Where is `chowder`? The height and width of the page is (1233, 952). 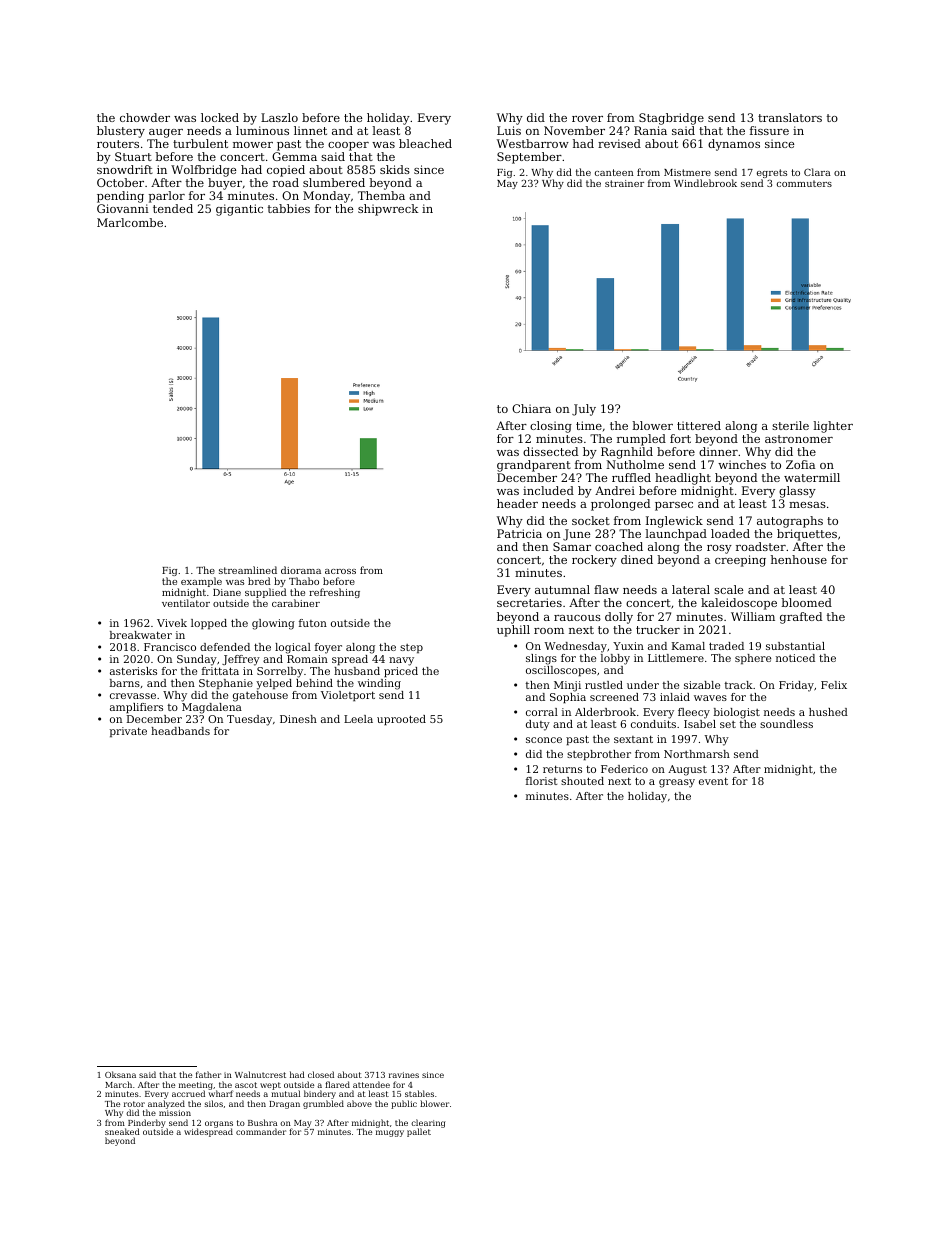 chowder is located at coordinates (145, 117).
